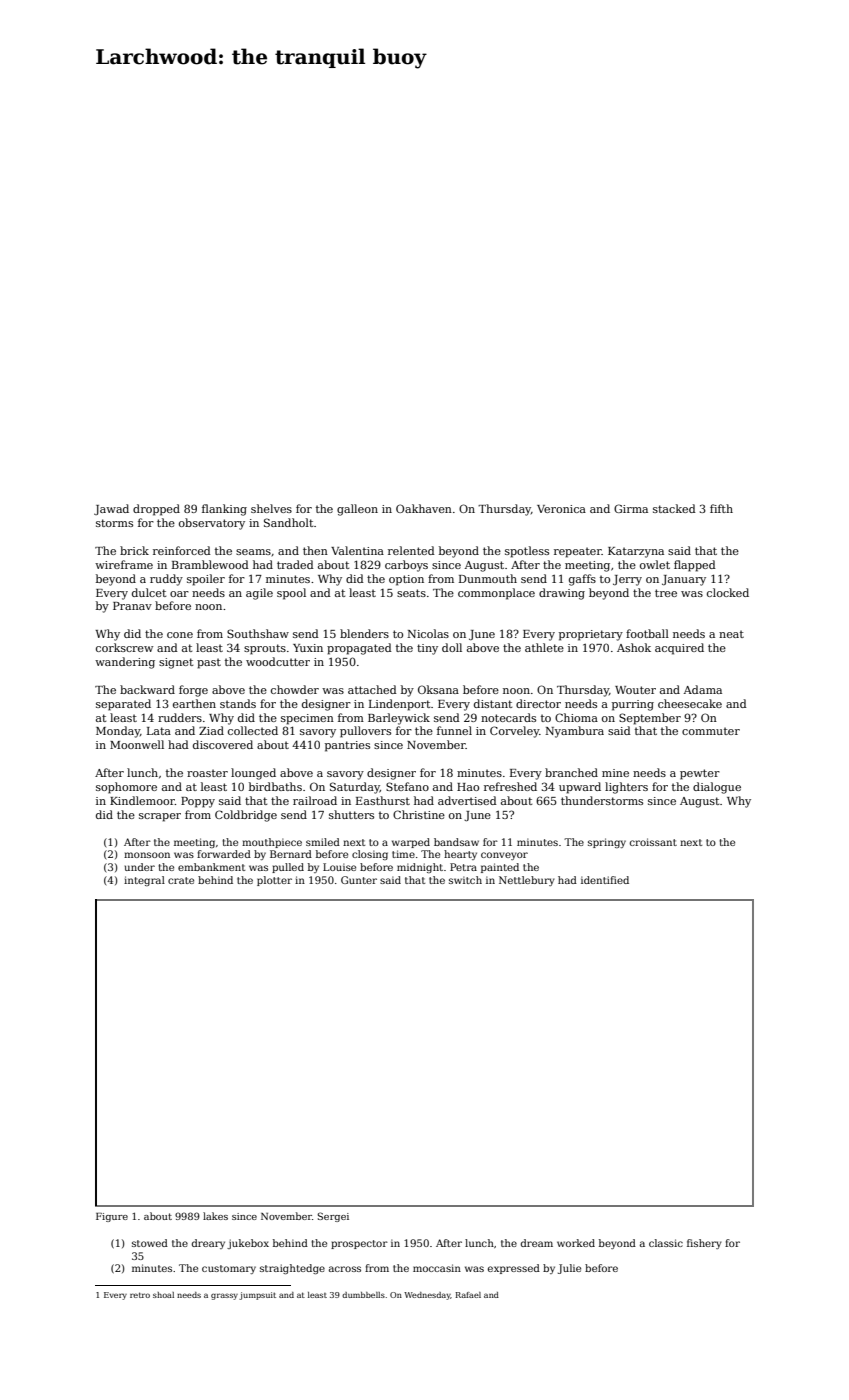  I want to click on dumbbells, so click(363, 1295).
